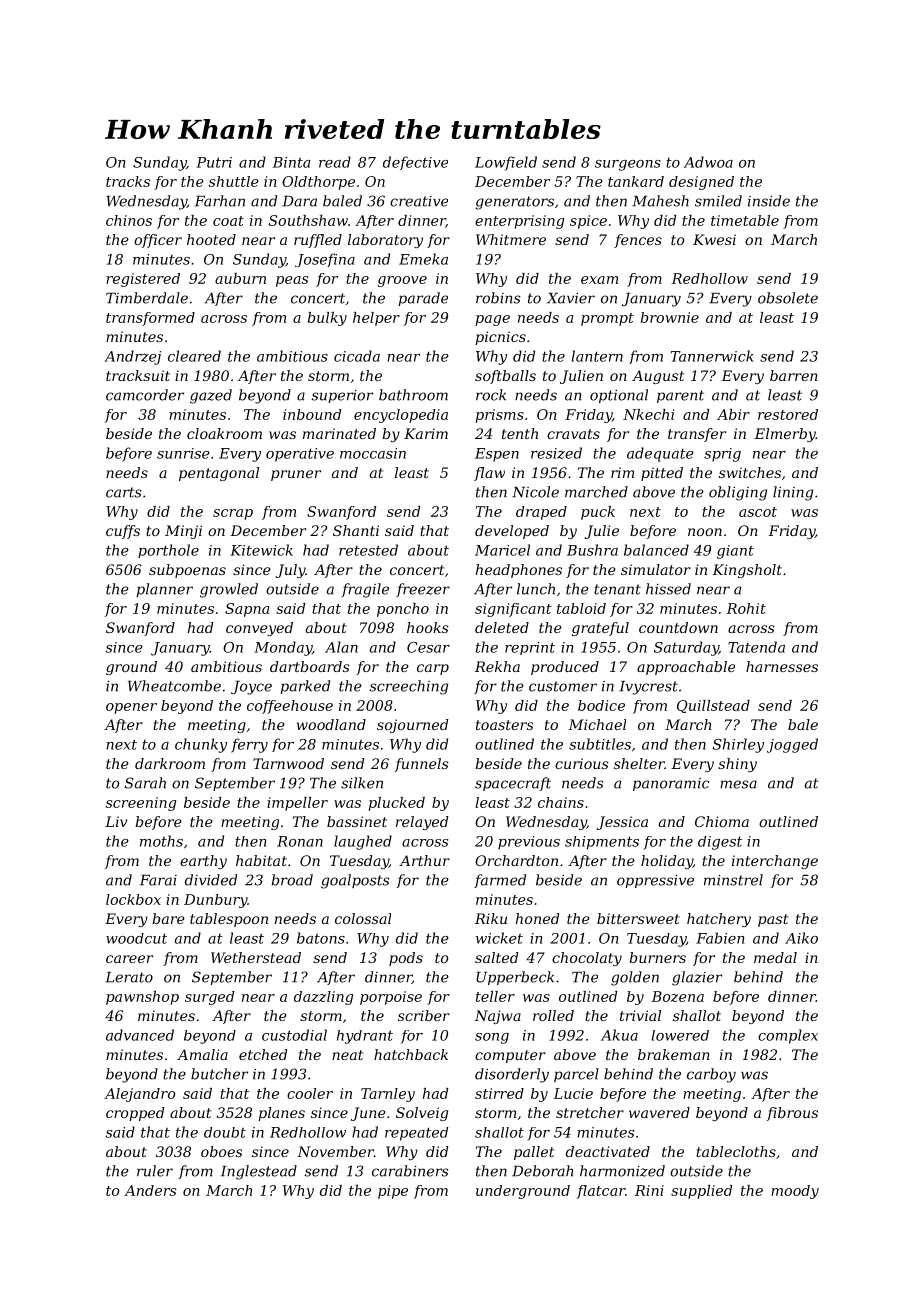 This image has width=924, height=1308. What do you see at coordinates (168, 918) in the image?
I see `bare` at bounding box center [168, 918].
